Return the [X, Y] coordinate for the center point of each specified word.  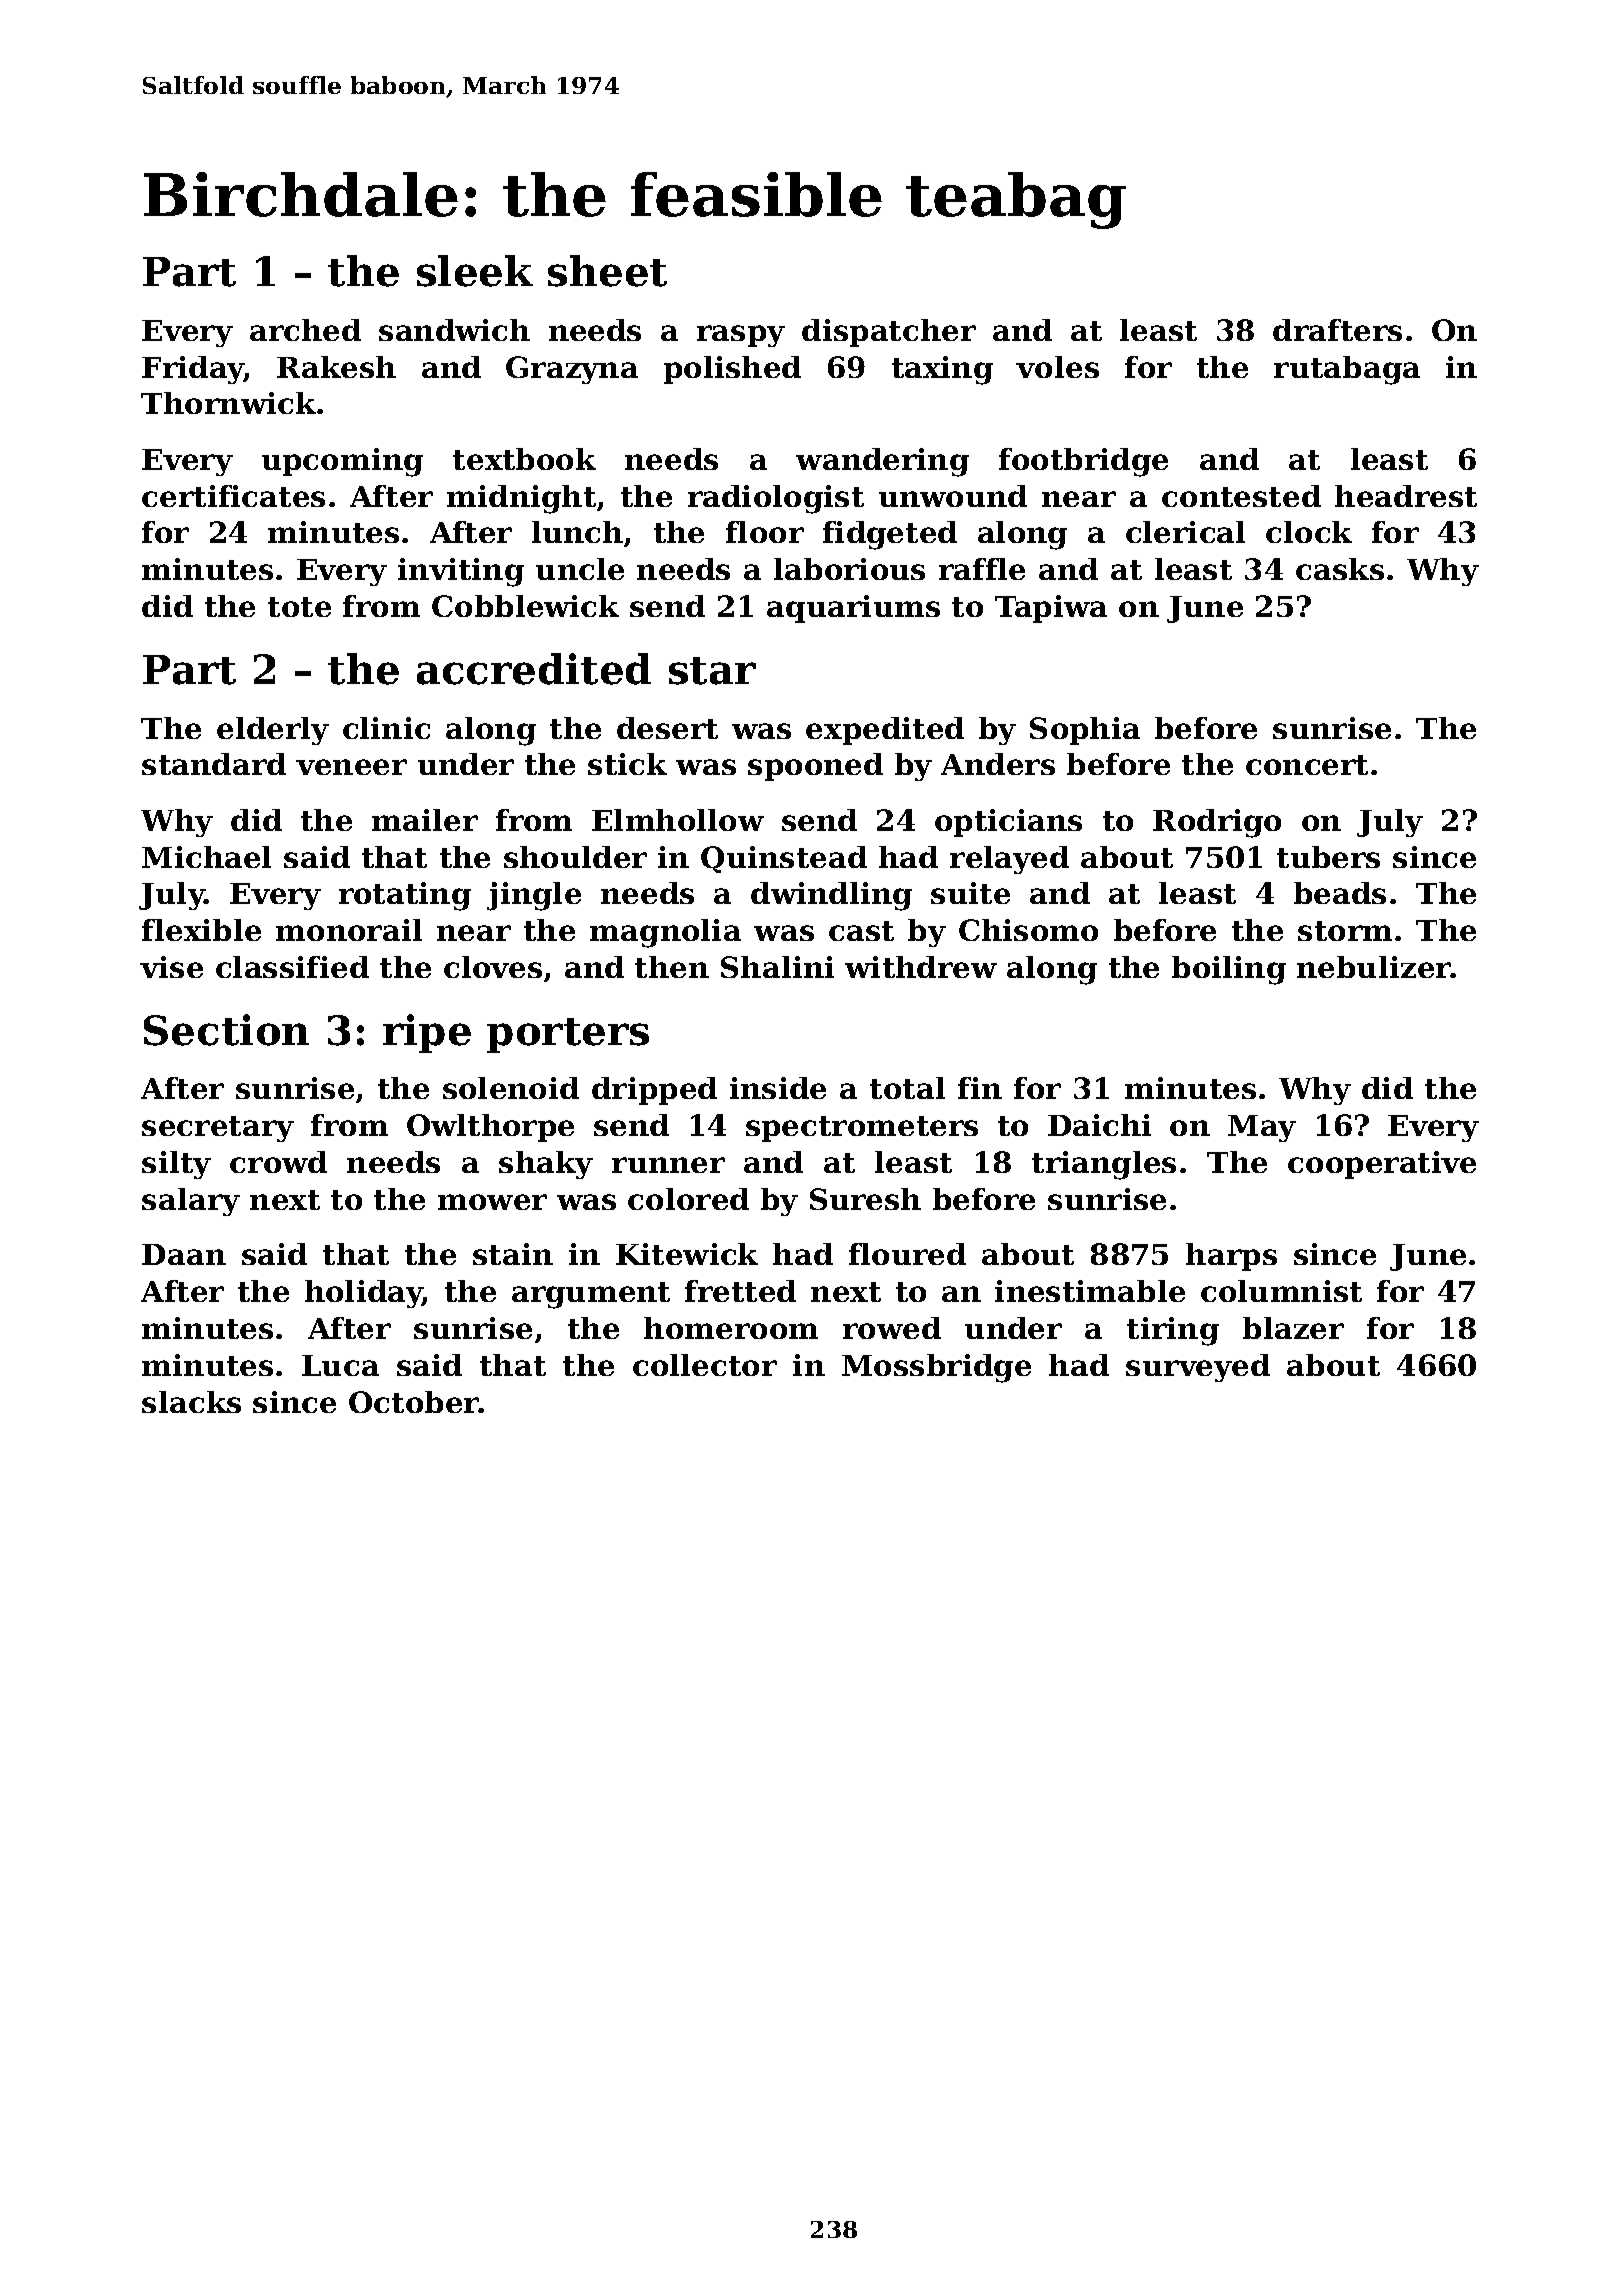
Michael [206, 857]
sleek [475, 271]
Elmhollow [678, 820]
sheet [607, 271]
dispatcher [889, 333]
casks [1340, 569]
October [414, 1402]
